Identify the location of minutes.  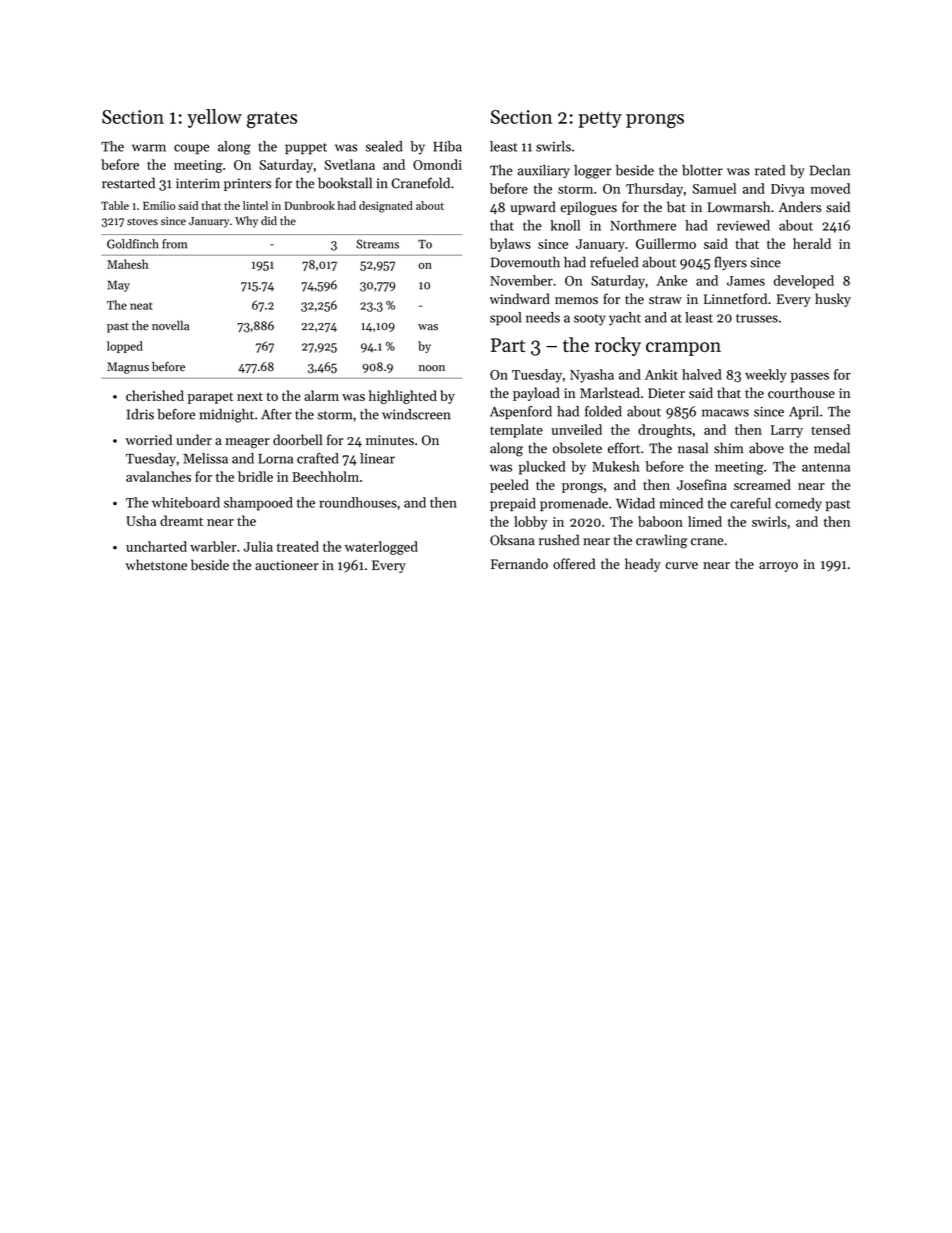
(390, 440).
